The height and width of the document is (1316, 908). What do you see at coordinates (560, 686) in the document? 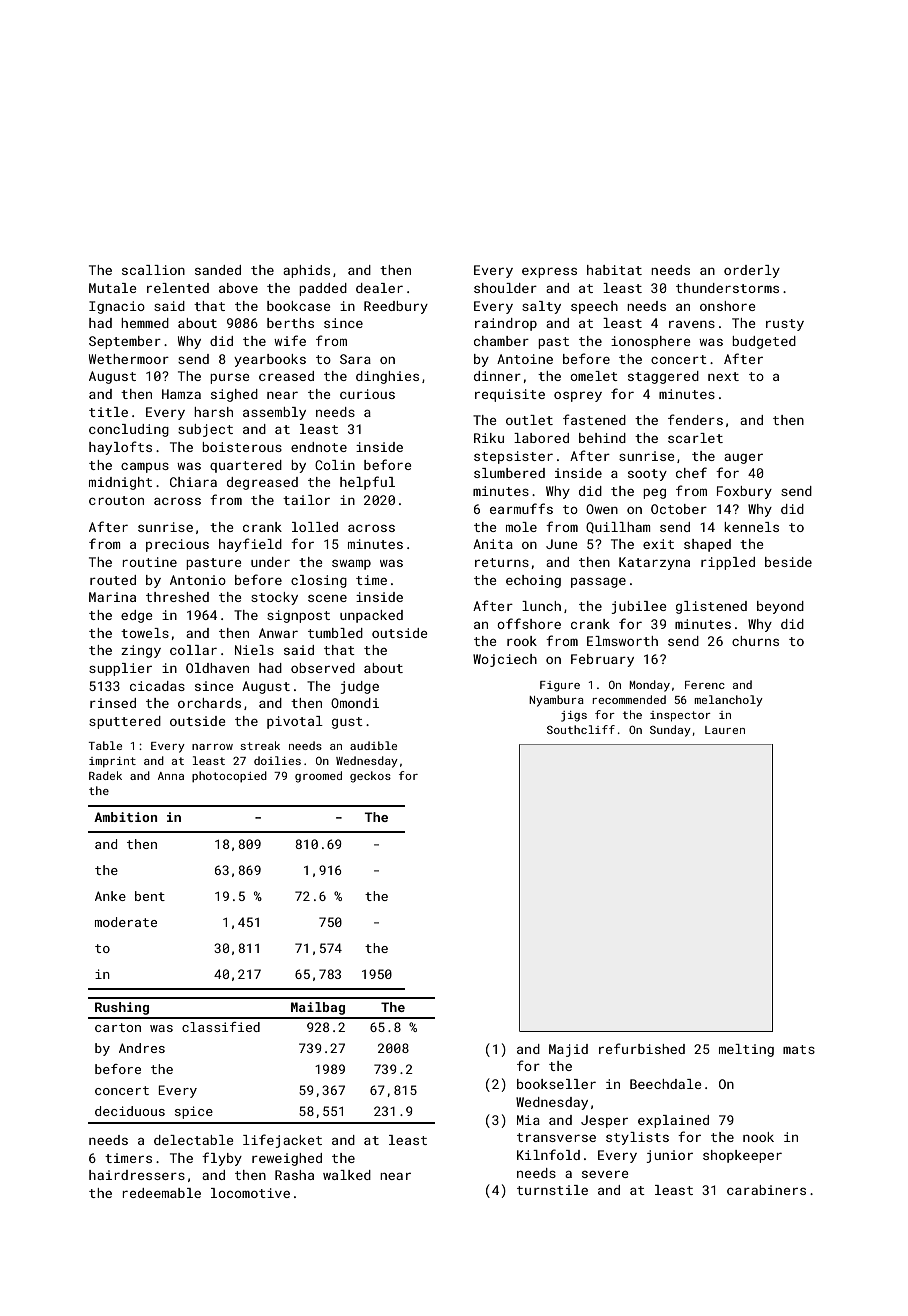
I see `Figure` at bounding box center [560, 686].
